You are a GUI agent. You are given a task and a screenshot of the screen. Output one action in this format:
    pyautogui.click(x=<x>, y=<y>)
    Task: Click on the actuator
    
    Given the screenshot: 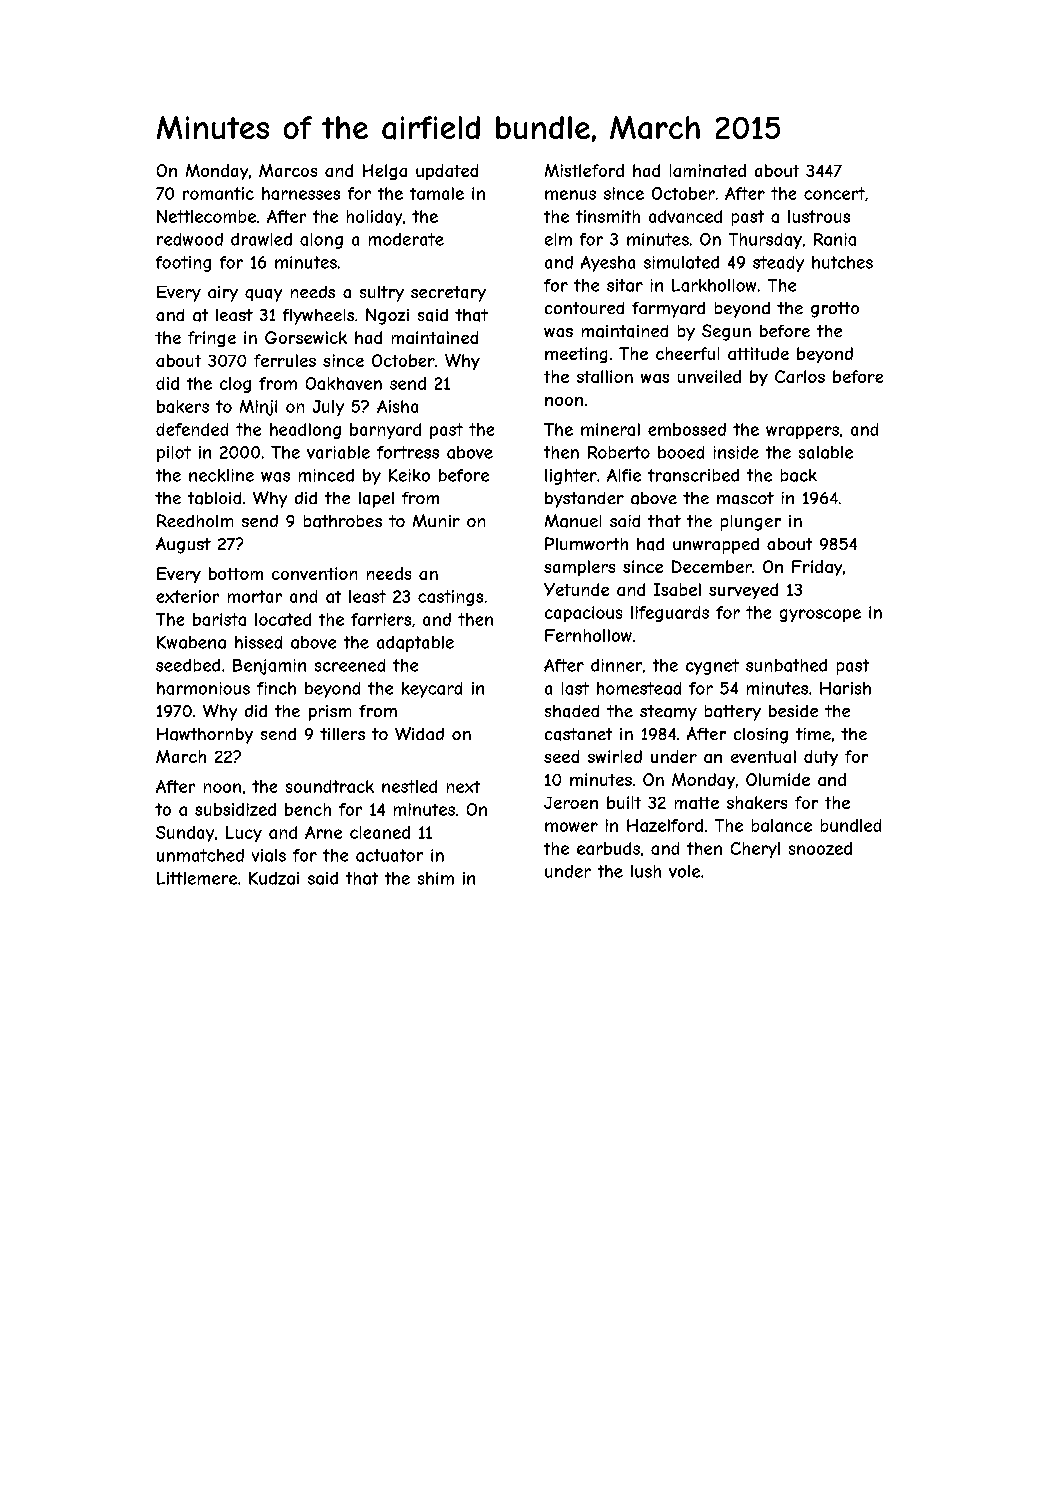 What is the action you would take?
    pyautogui.click(x=389, y=855)
